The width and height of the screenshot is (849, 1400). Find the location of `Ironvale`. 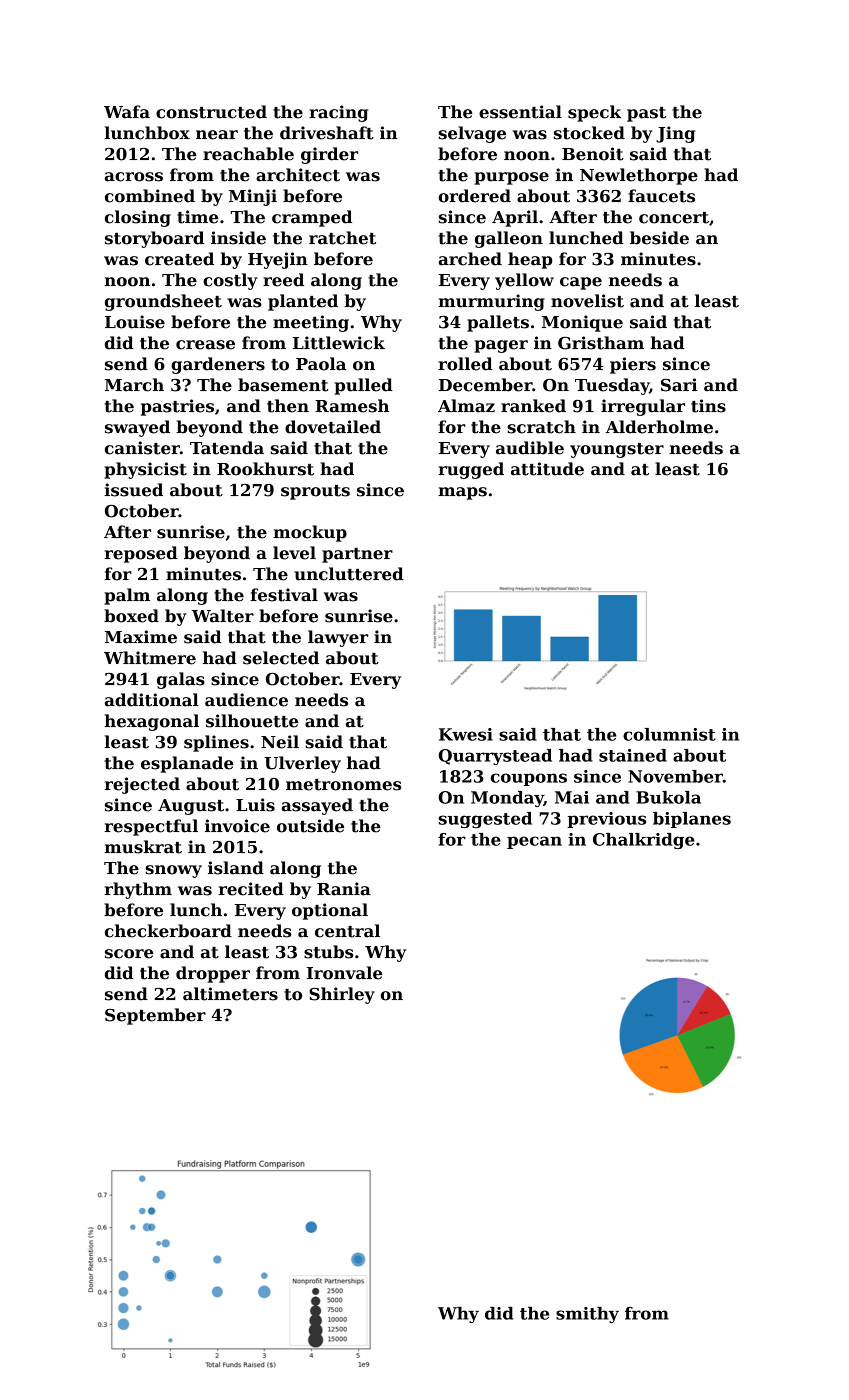

Ironvale is located at coordinates (344, 973).
